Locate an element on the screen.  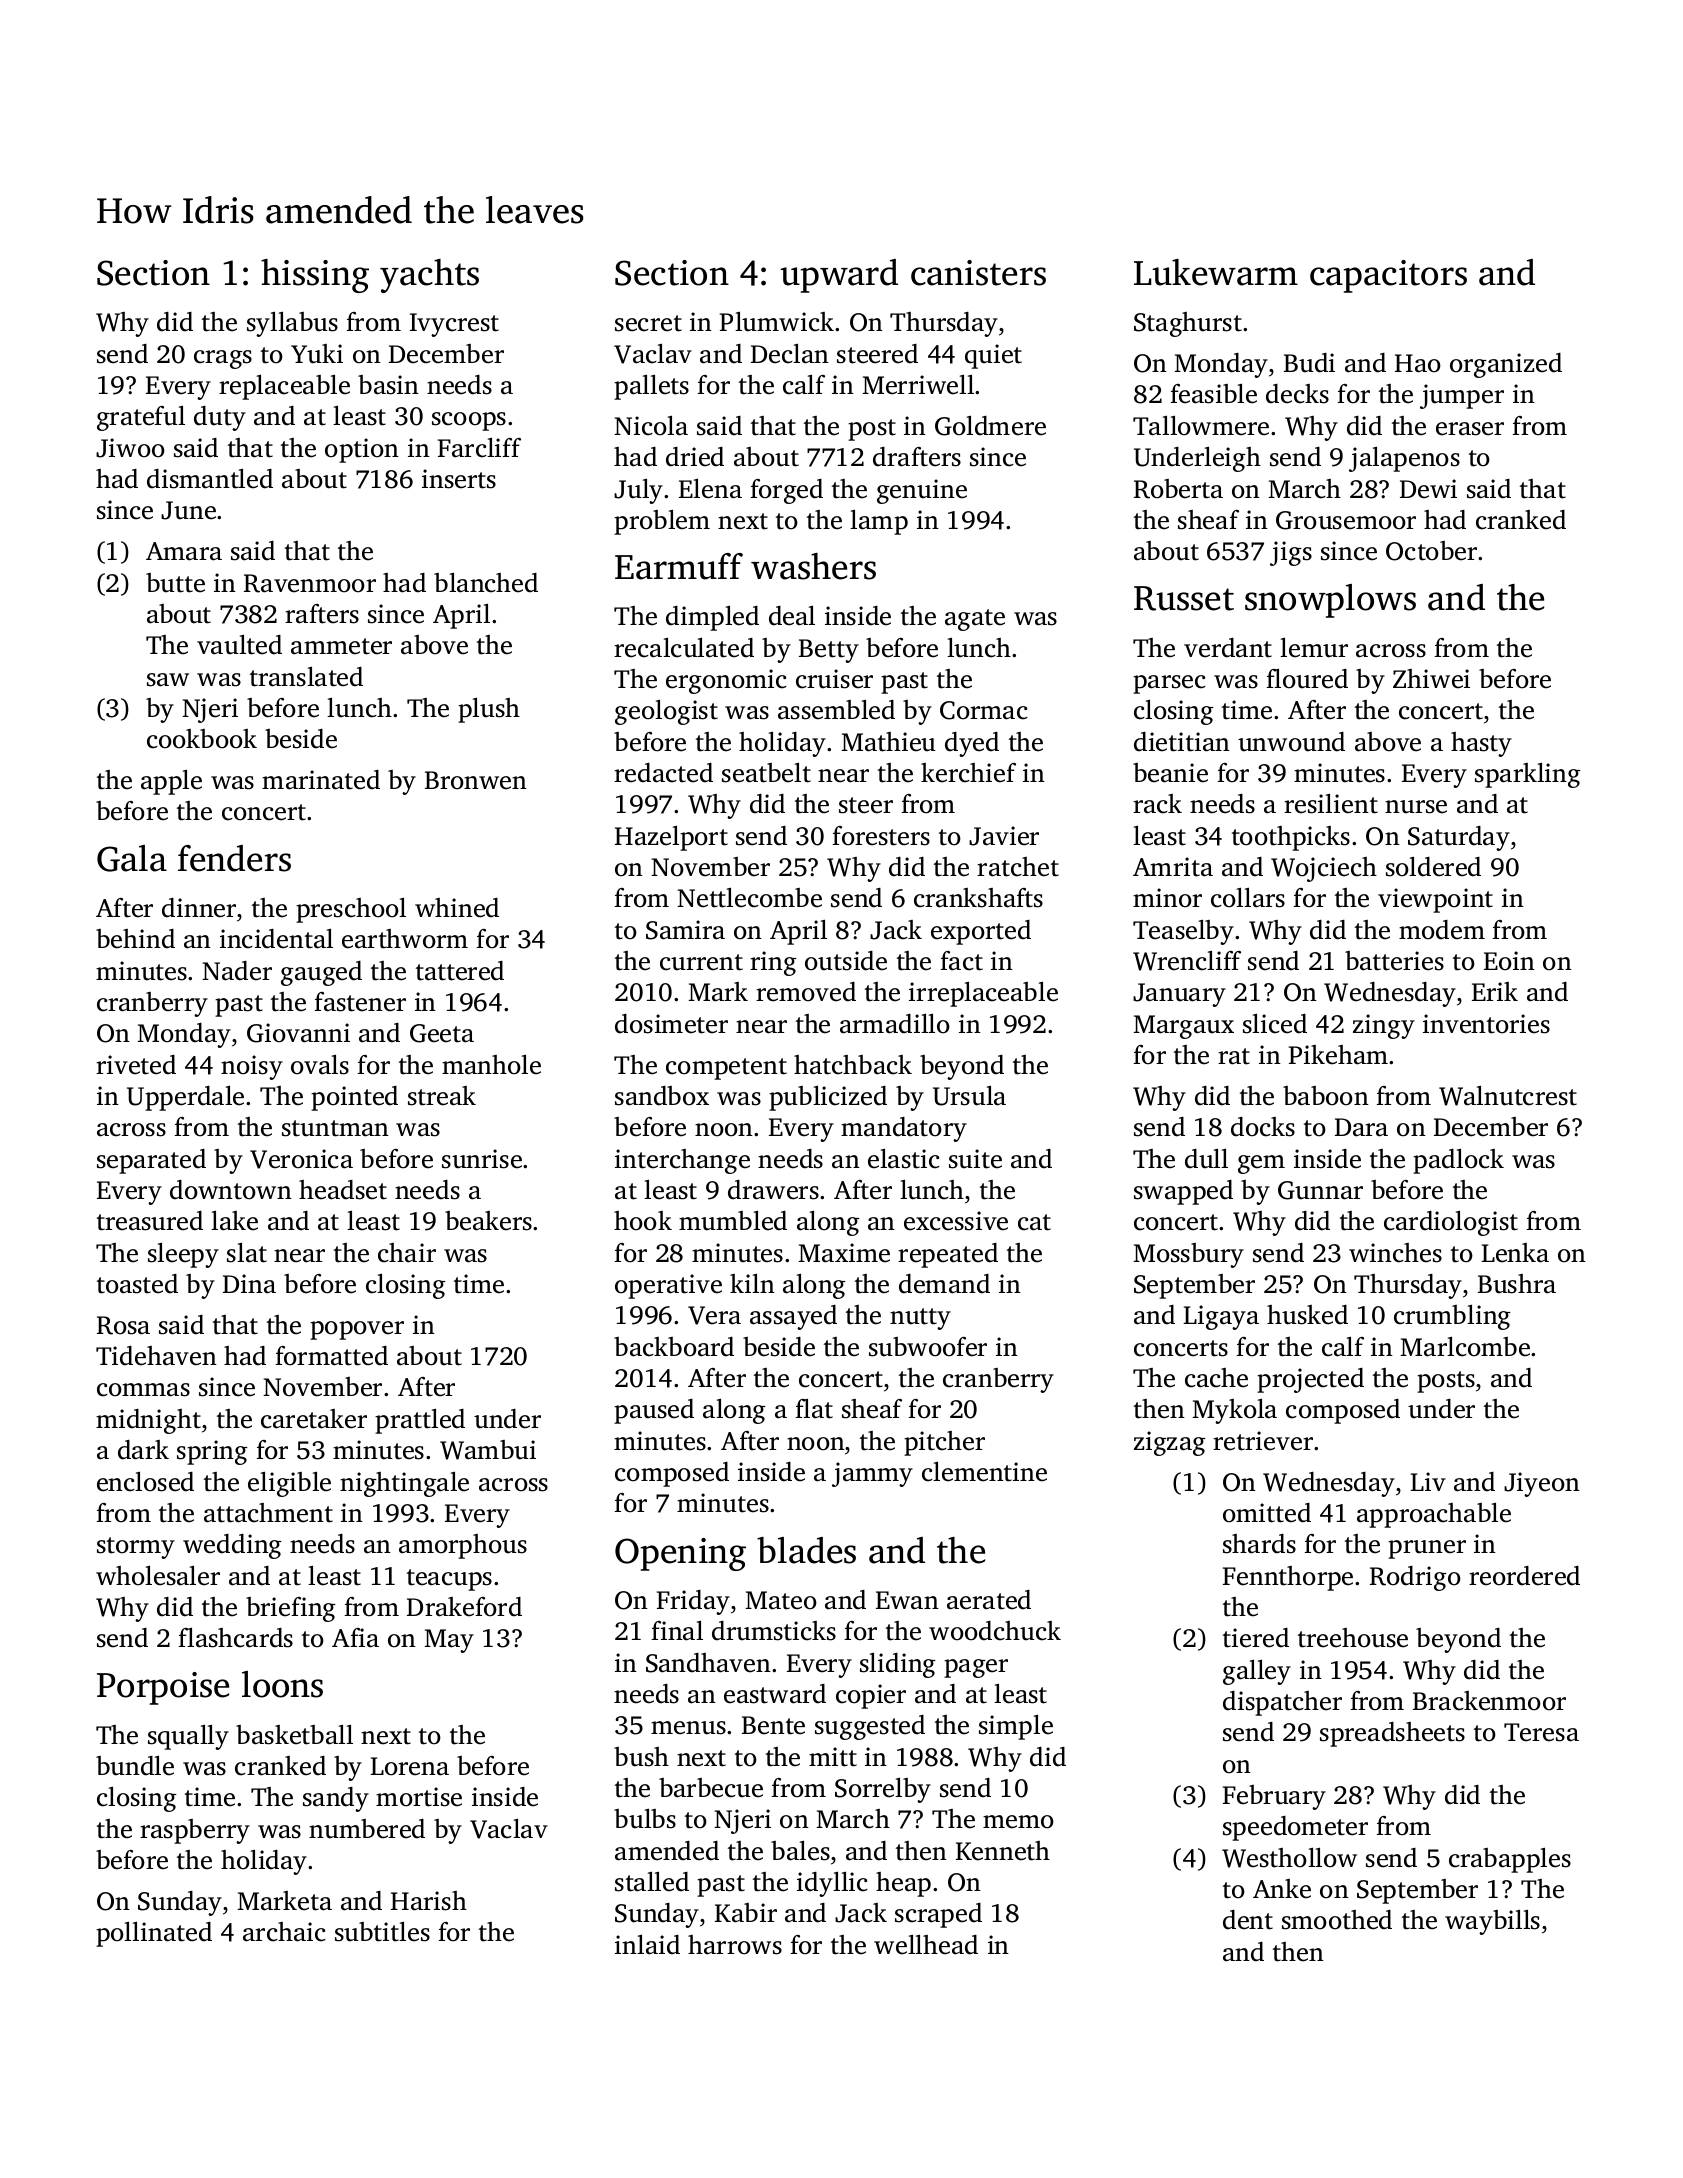
floured is located at coordinates (1307, 679).
